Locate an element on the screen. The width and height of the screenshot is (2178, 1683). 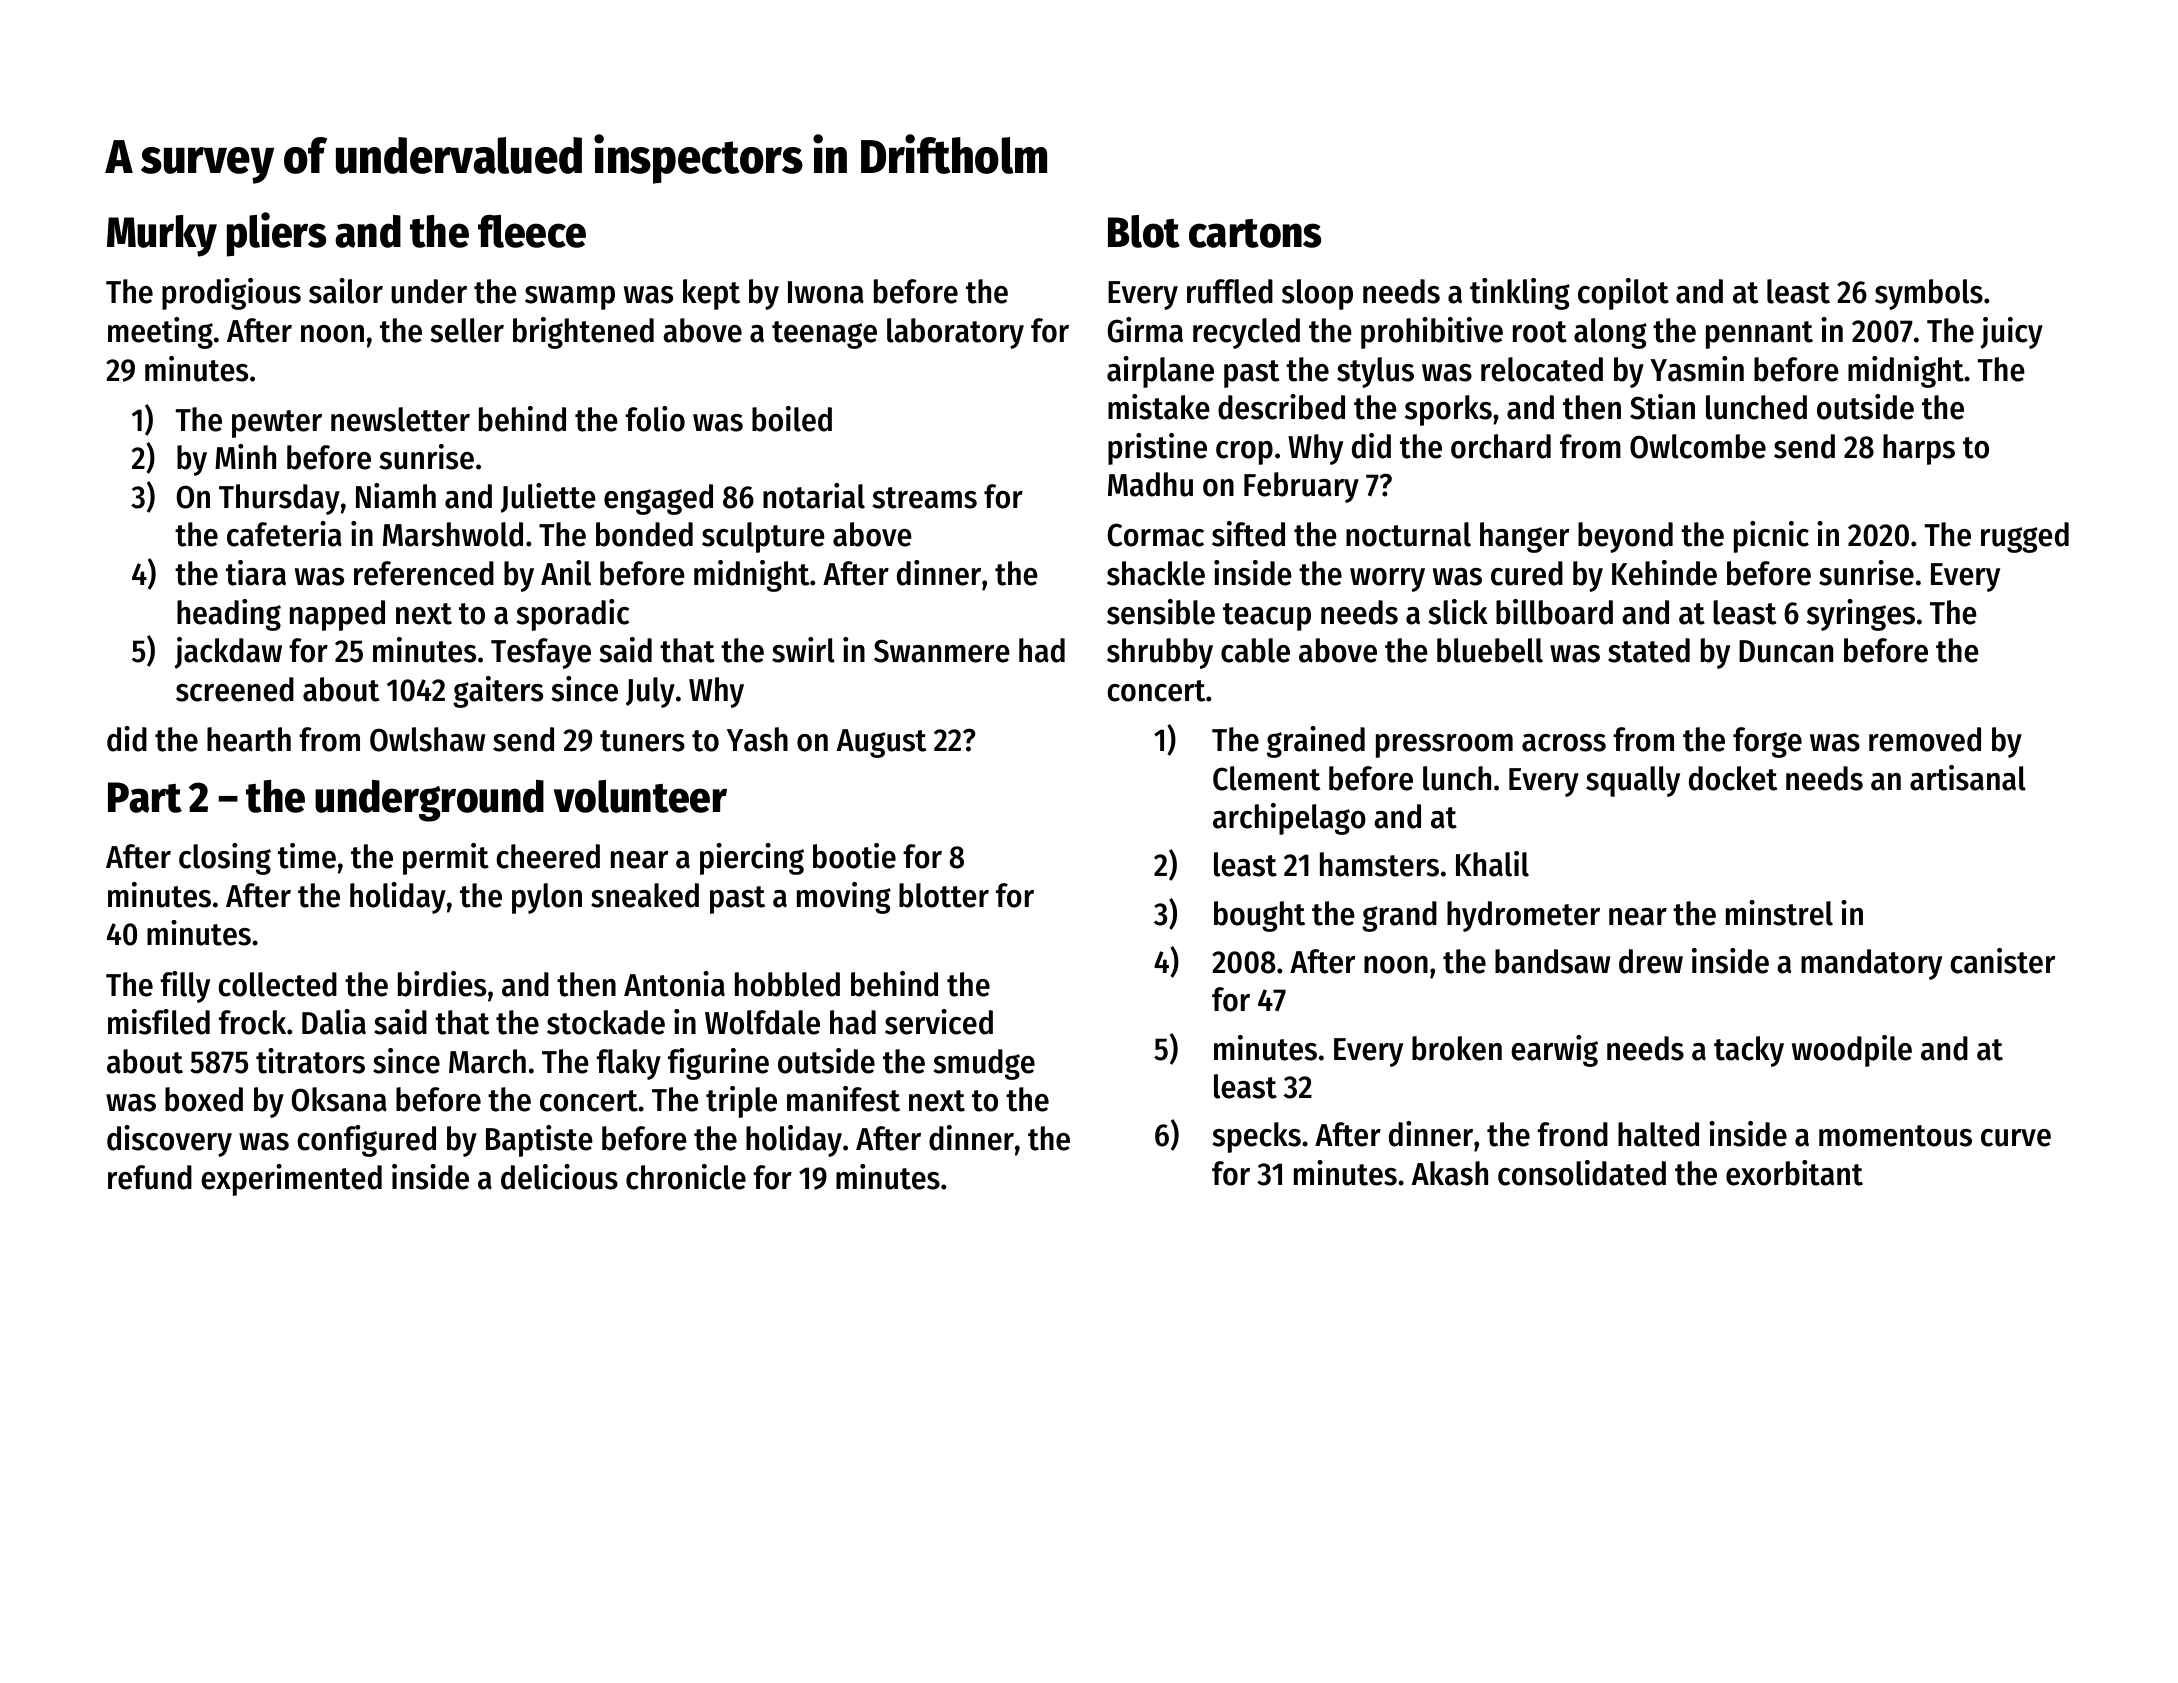
experimented is located at coordinates (291, 1180).
